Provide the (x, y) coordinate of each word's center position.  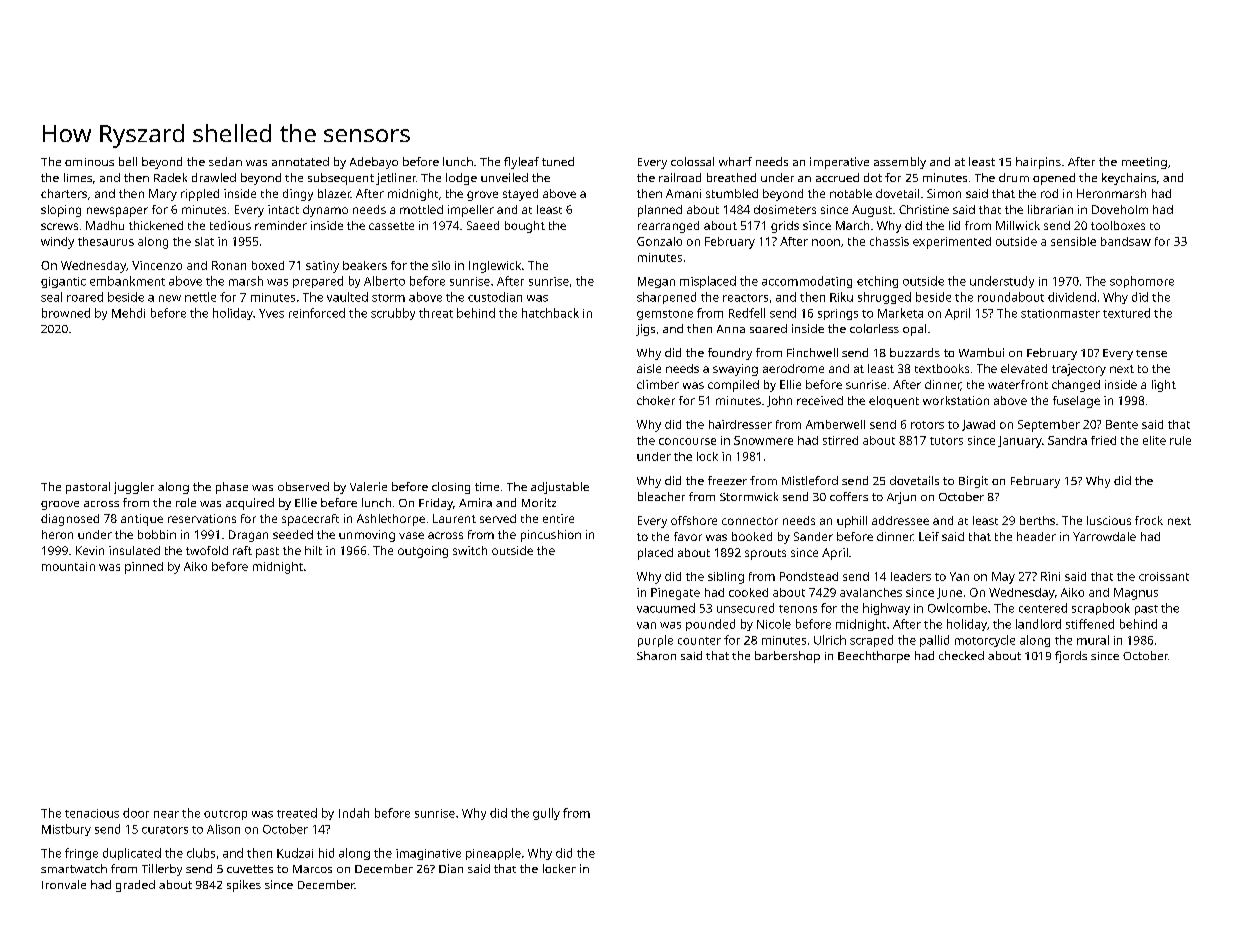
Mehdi (128, 313)
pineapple (493, 854)
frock (1149, 520)
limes (78, 177)
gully (546, 814)
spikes (244, 886)
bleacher (661, 496)
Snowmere (763, 440)
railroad (680, 177)
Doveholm (1120, 209)
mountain (68, 566)
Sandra (1067, 440)
